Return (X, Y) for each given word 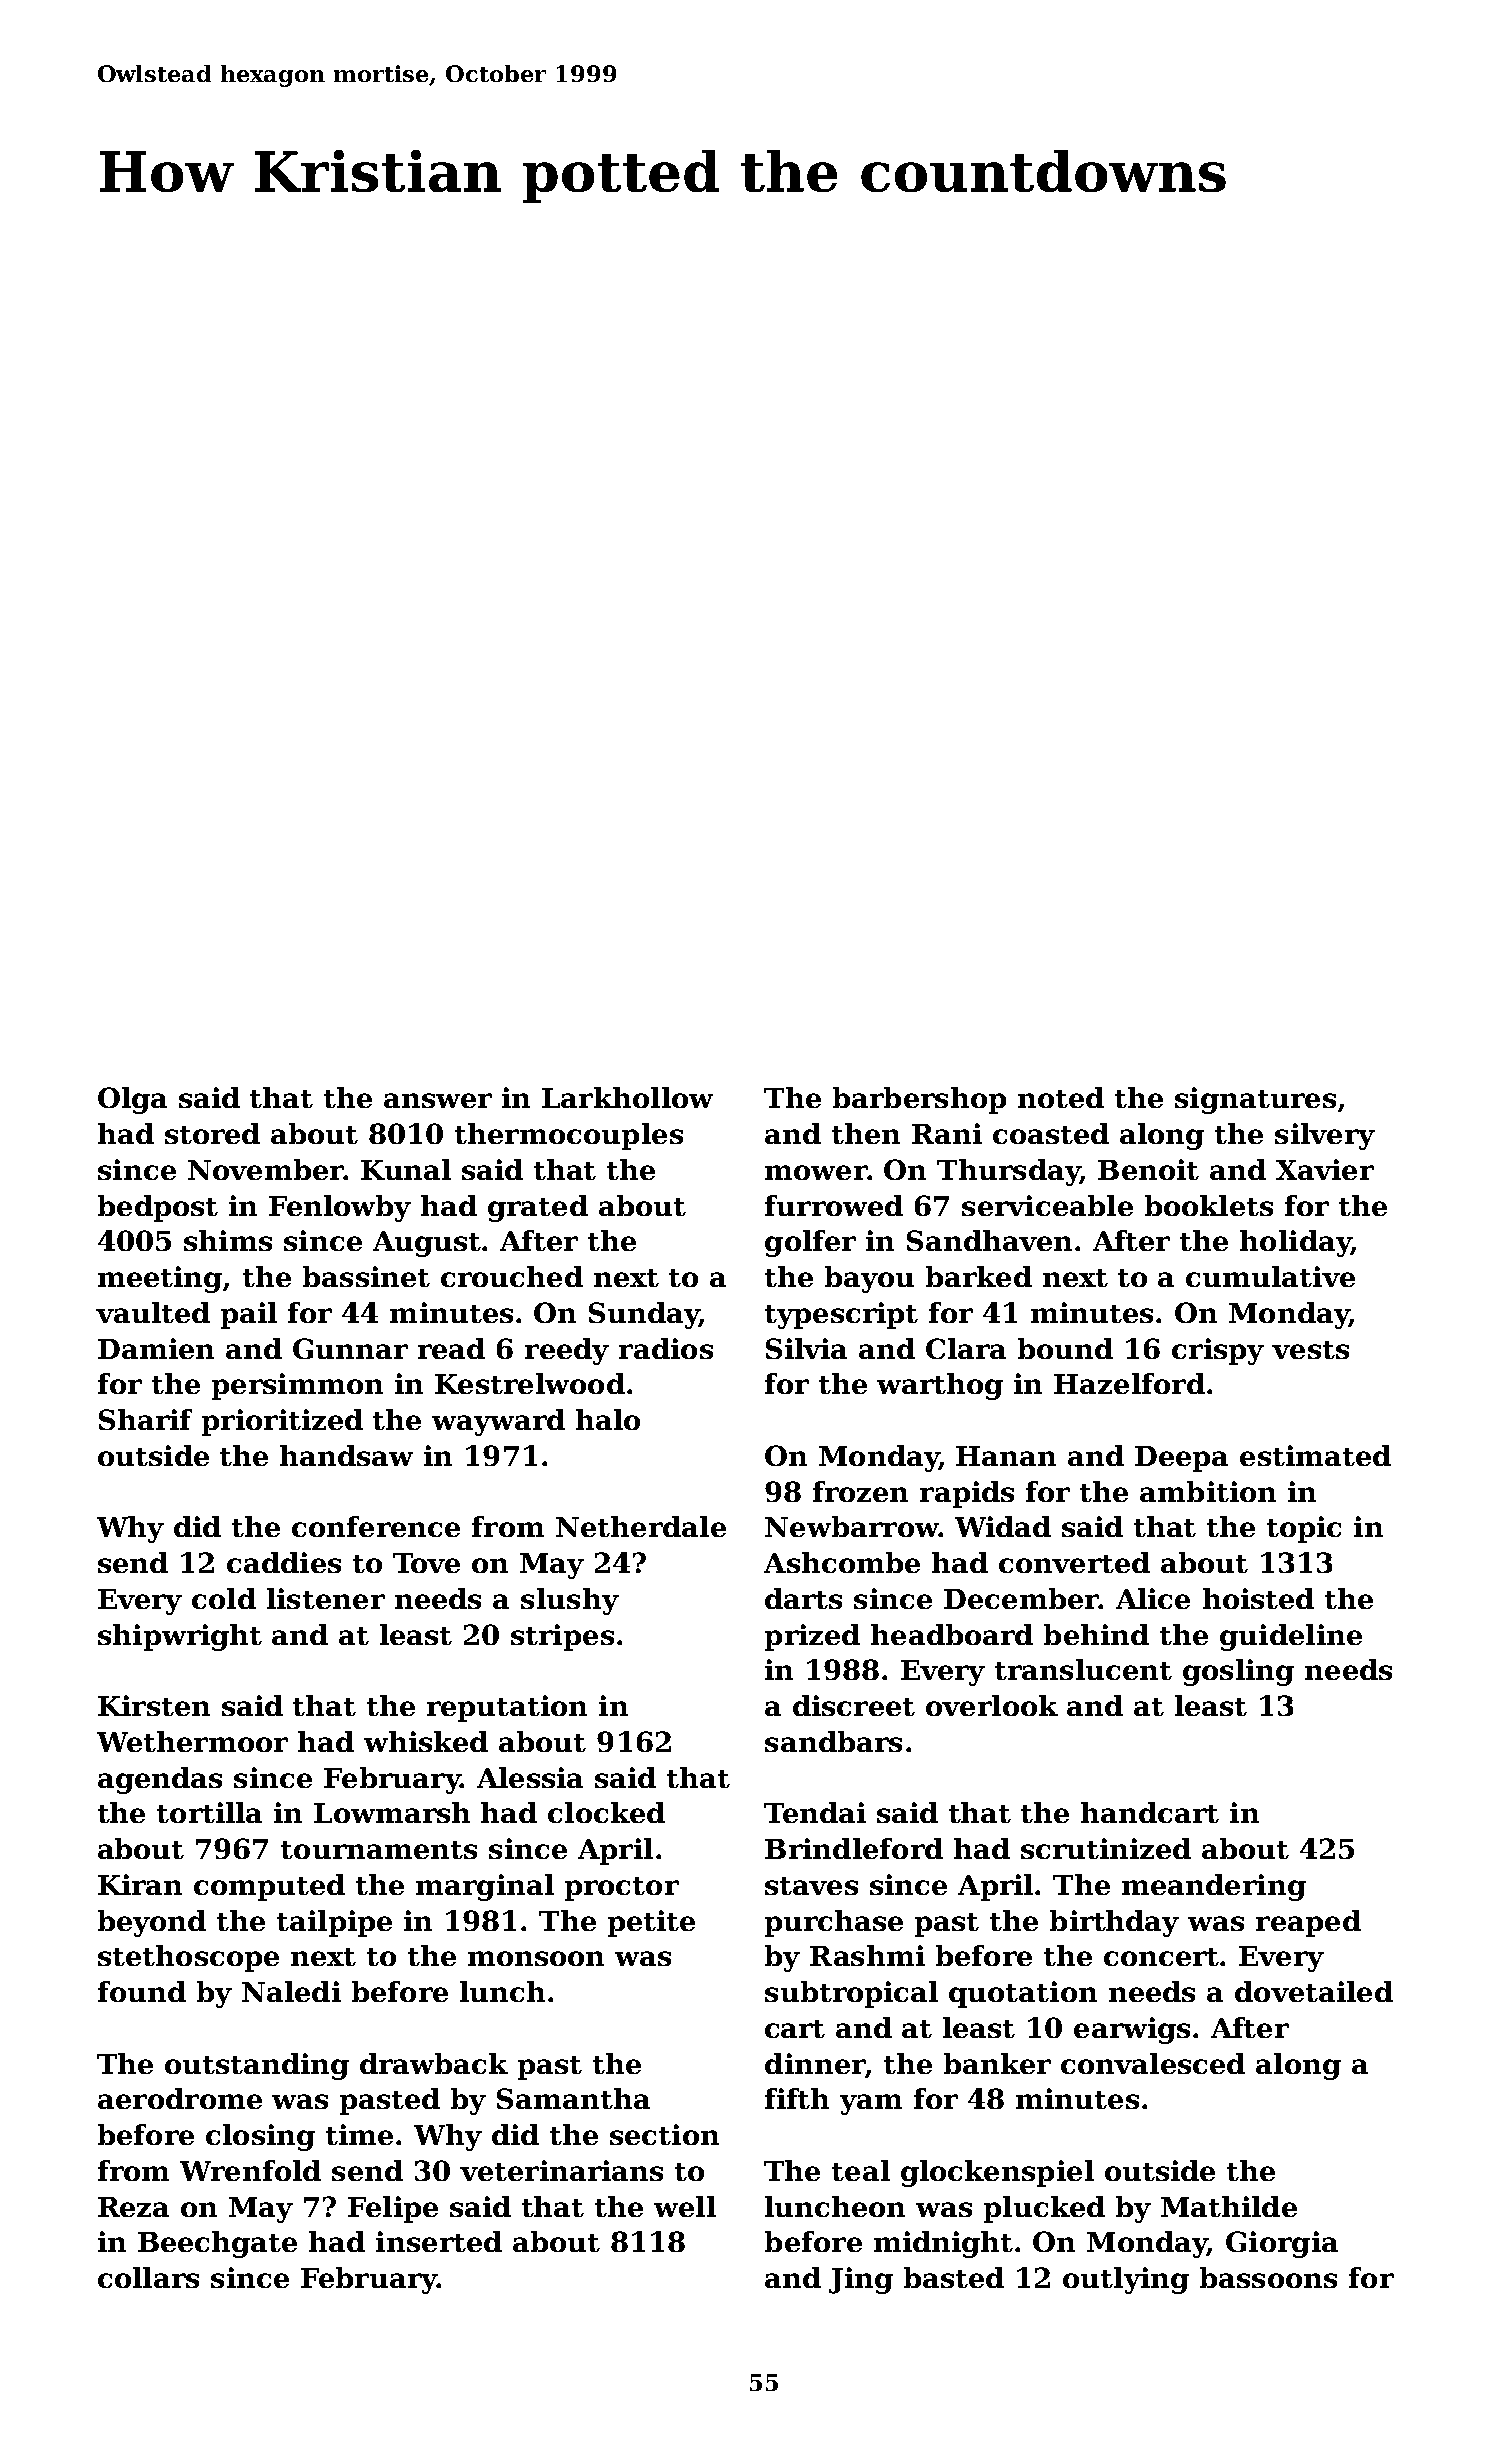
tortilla (209, 1812)
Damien (156, 1348)
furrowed (834, 1205)
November (266, 1169)
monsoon (536, 1958)
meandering (1214, 1887)
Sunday (644, 1315)
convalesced (1153, 2063)
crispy (1218, 1351)
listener (326, 1598)
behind (1096, 1634)
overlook (992, 1705)
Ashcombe (842, 1562)
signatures (1255, 1100)
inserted (439, 2241)
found (142, 1991)
